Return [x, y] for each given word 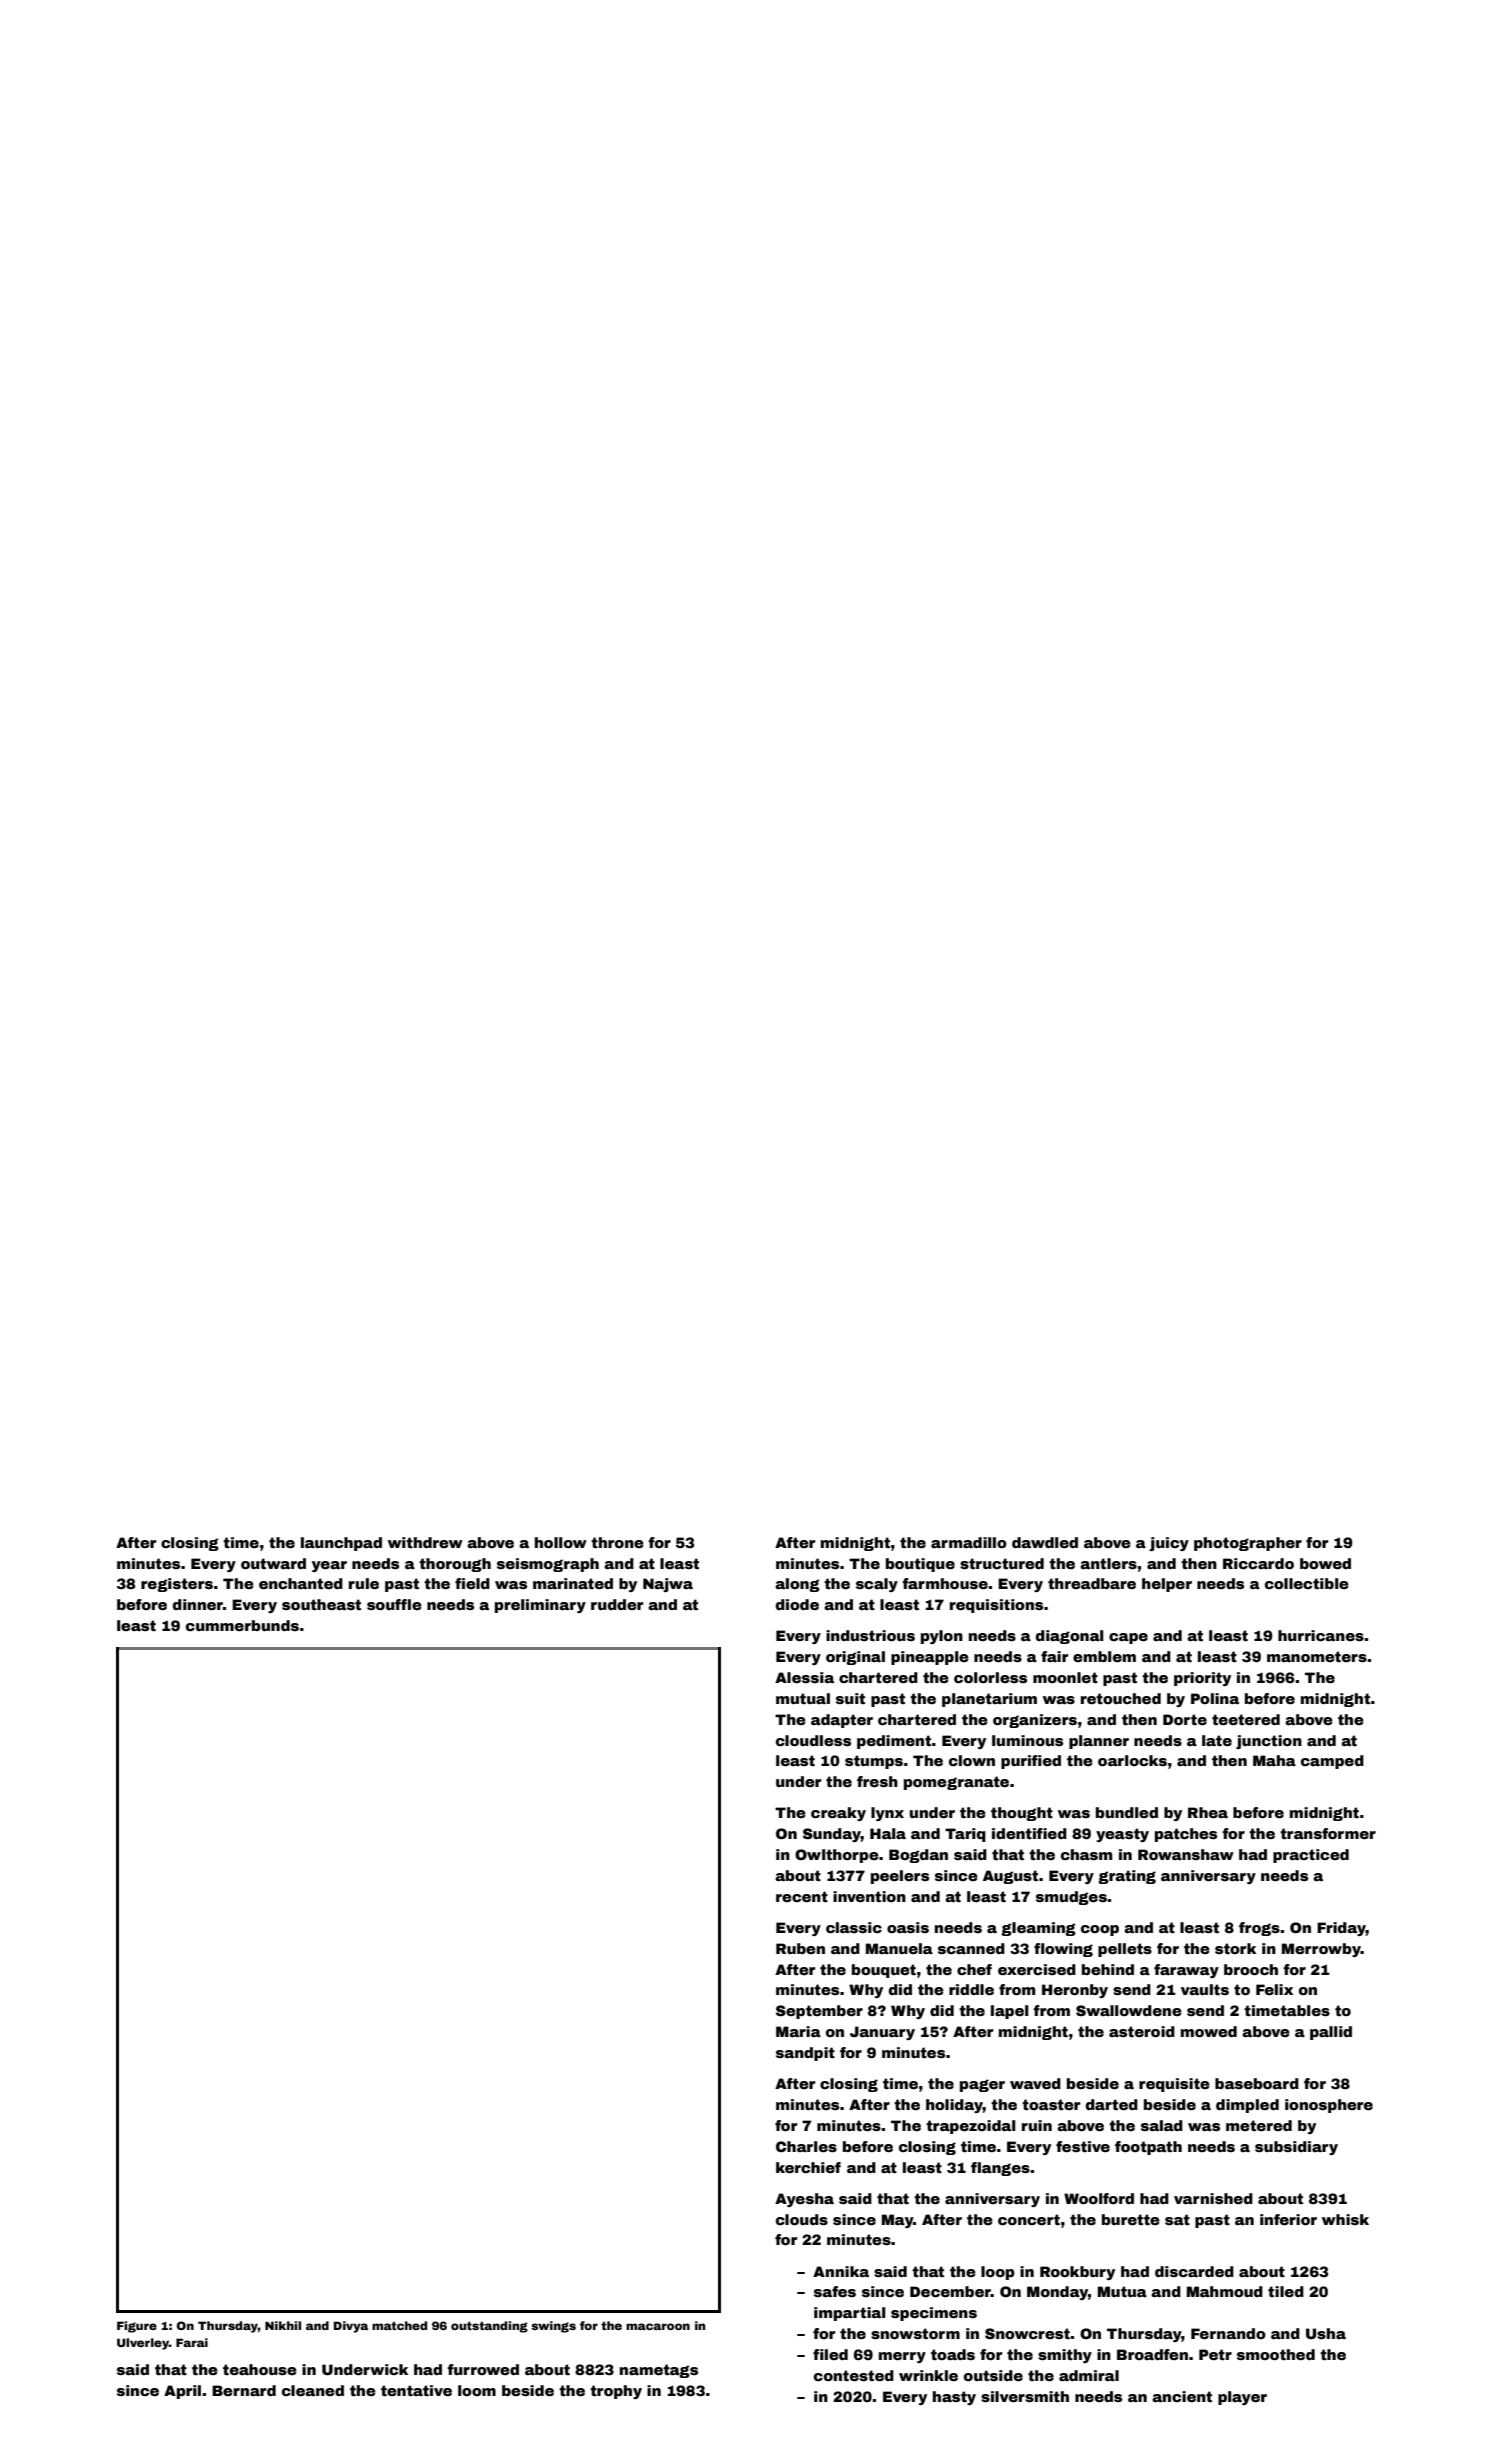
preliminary [540, 1606]
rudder [617, 1604]
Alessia [804, 1677]
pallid [1331, 2033]
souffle [394, 1604]
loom [477, 2390]
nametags [659, 2371]
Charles [806, 2146]
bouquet [884, 1971]
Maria [798, 2031]
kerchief [808, 2167]
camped [1332, 1762]
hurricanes [1321, 1635]
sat [1177, 2219]
